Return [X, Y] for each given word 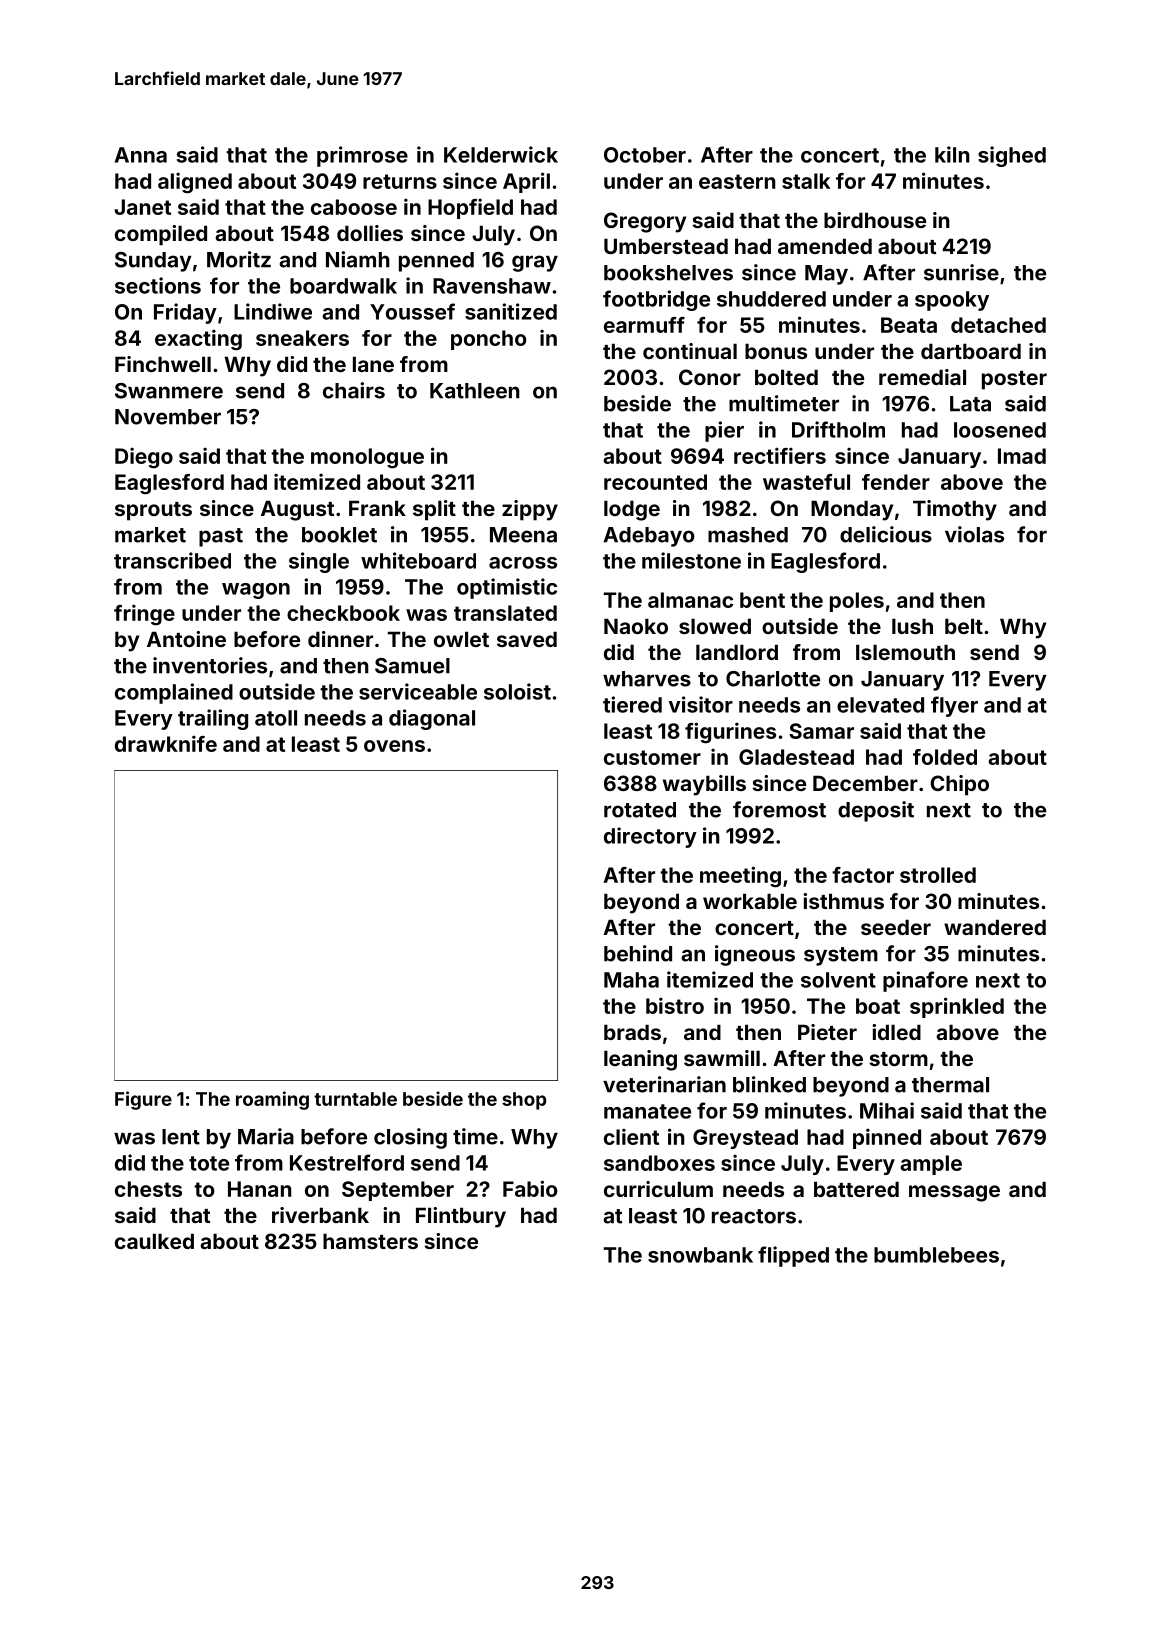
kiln [952, 154]
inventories [210, 665]
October [645, 155]
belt [964, 626]
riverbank [320, 1215]
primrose [362, 156]
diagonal [432, 719]
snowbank [700, 1255]
